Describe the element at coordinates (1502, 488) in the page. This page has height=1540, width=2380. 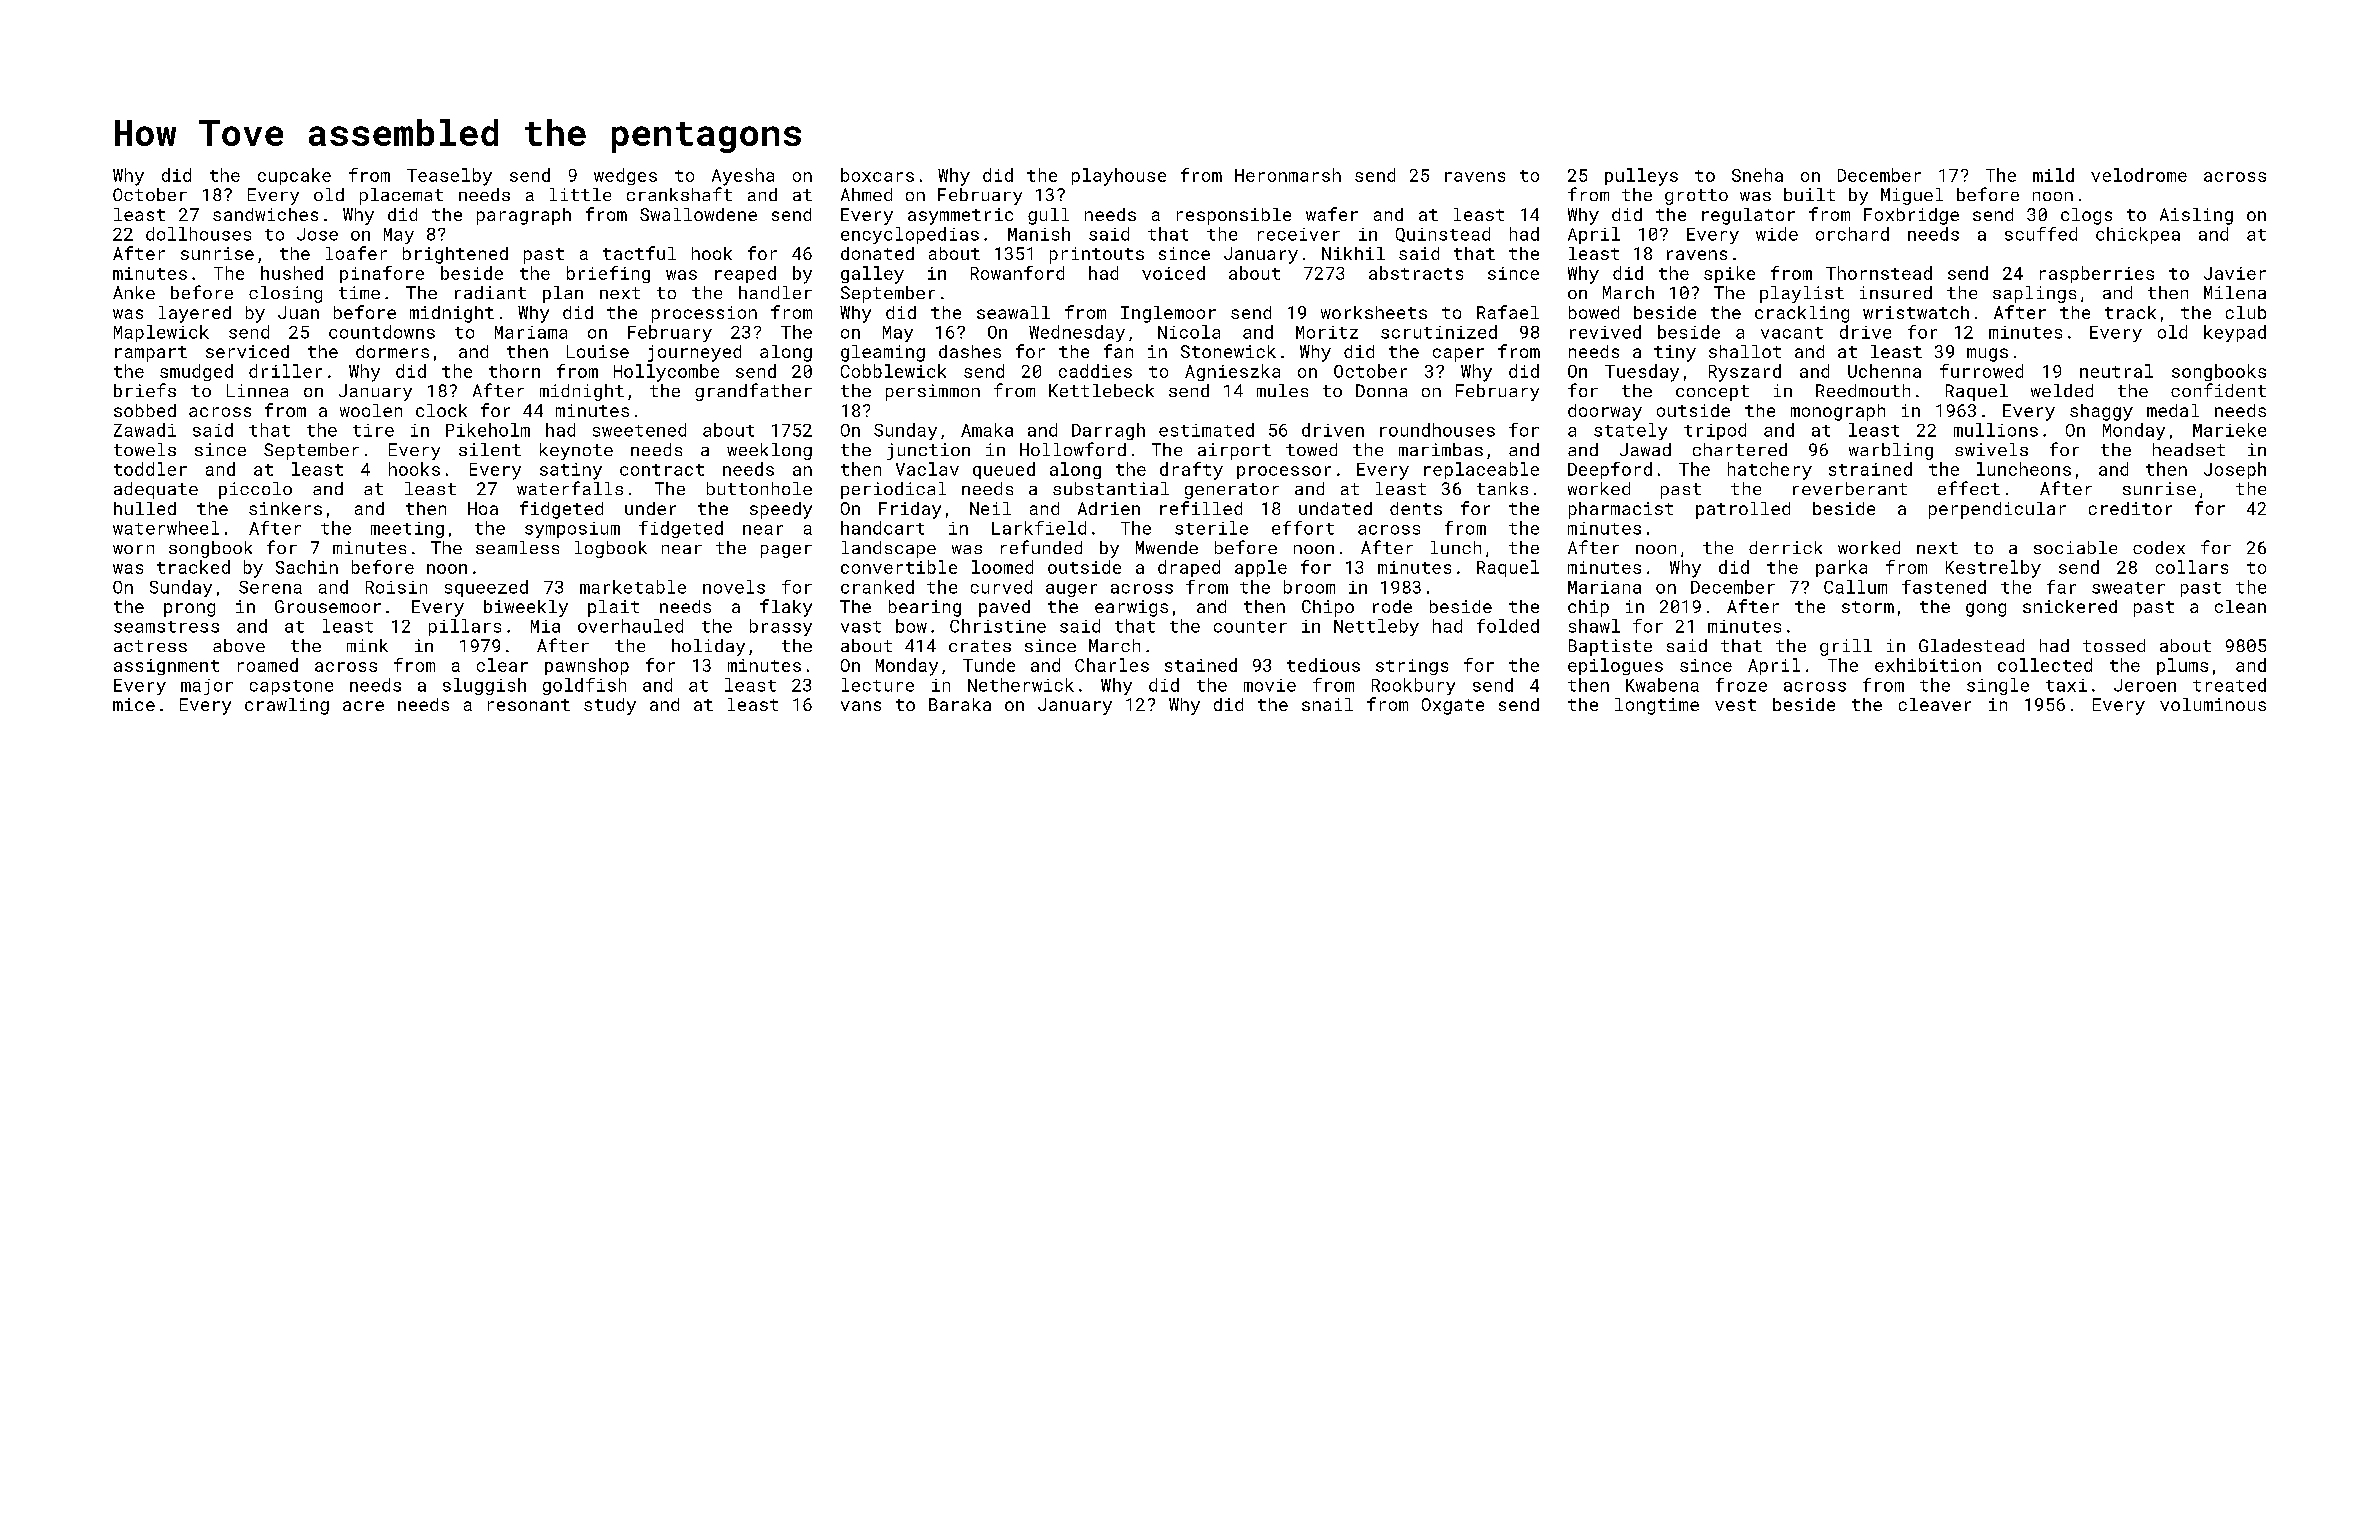
I see `tanks` at that location.
